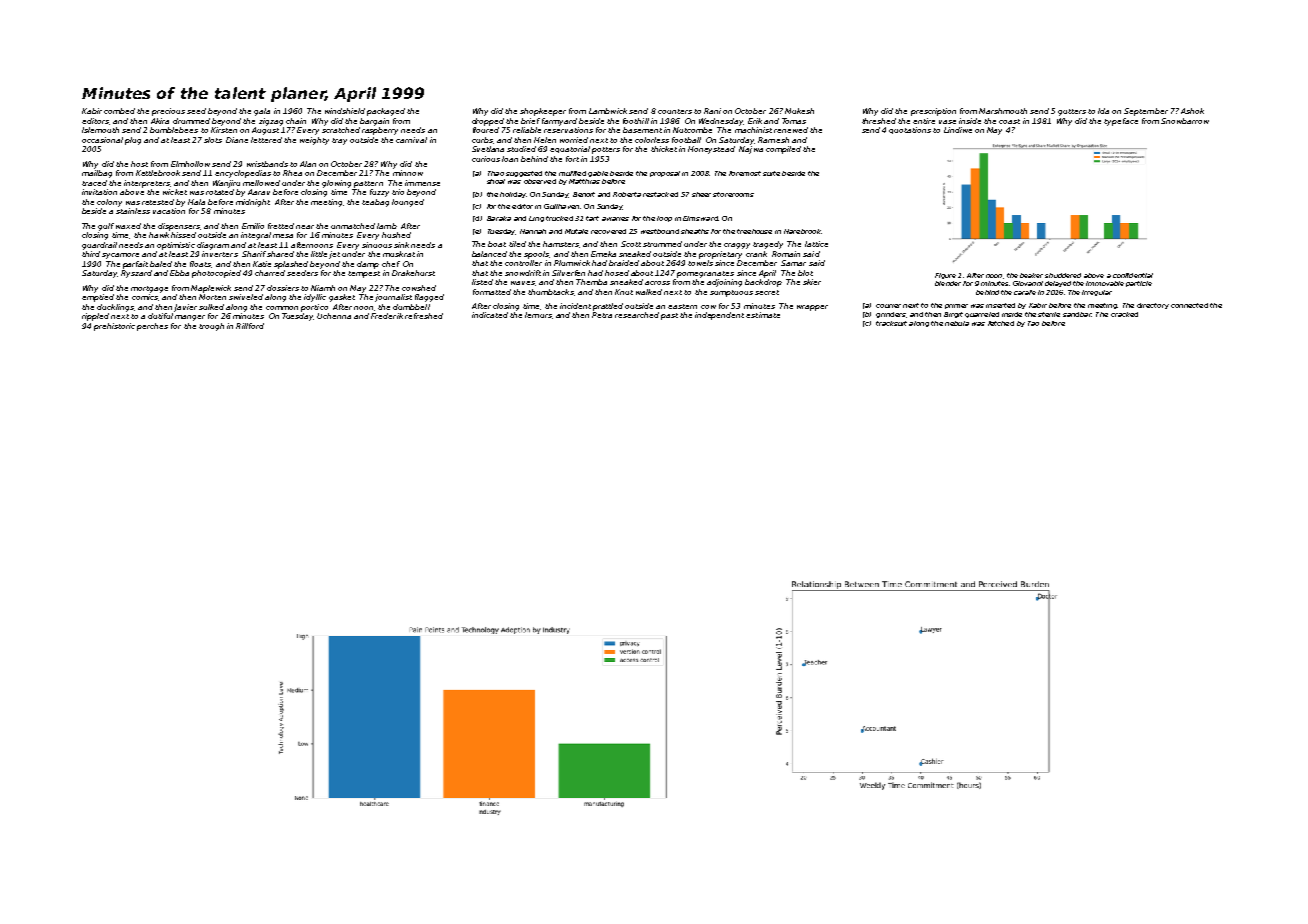 Image resolution: width=1308 pixels, height=924 pixels. I want to click on fuzzy, so click(379, 193).
